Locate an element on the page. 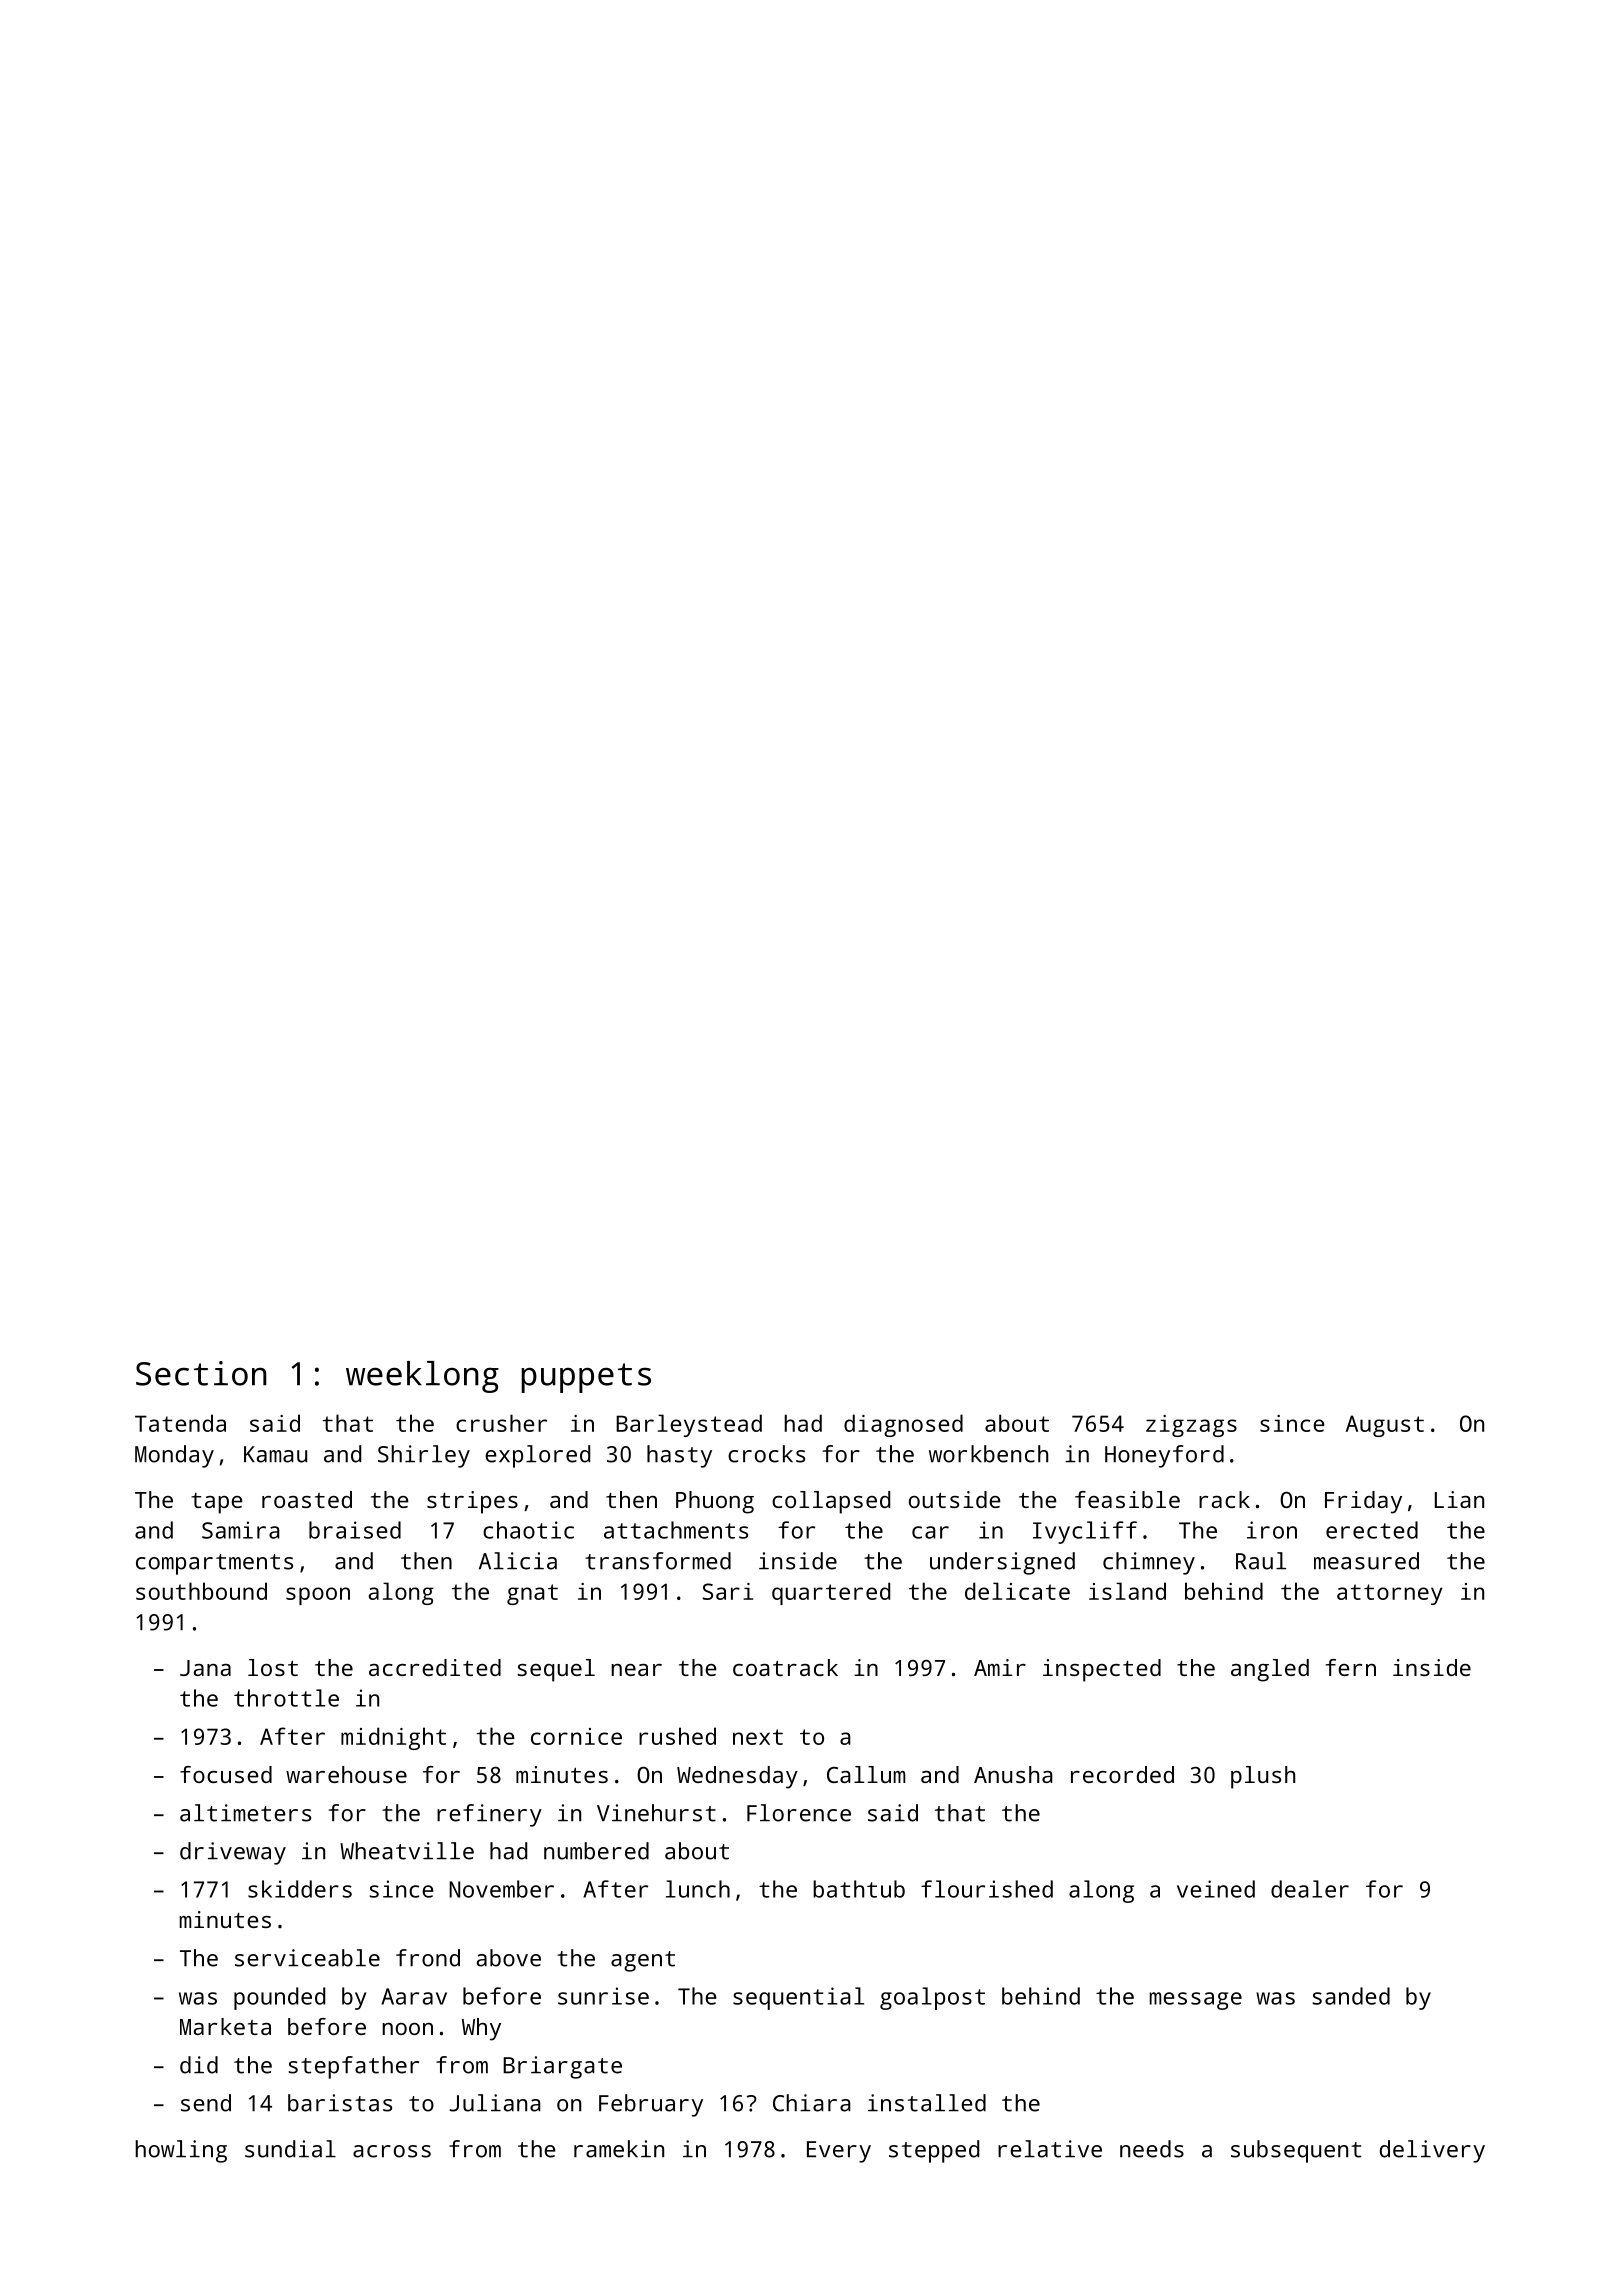 The image size is (1620, 2292). diagnosed is located at coordinates (903, 1425).
